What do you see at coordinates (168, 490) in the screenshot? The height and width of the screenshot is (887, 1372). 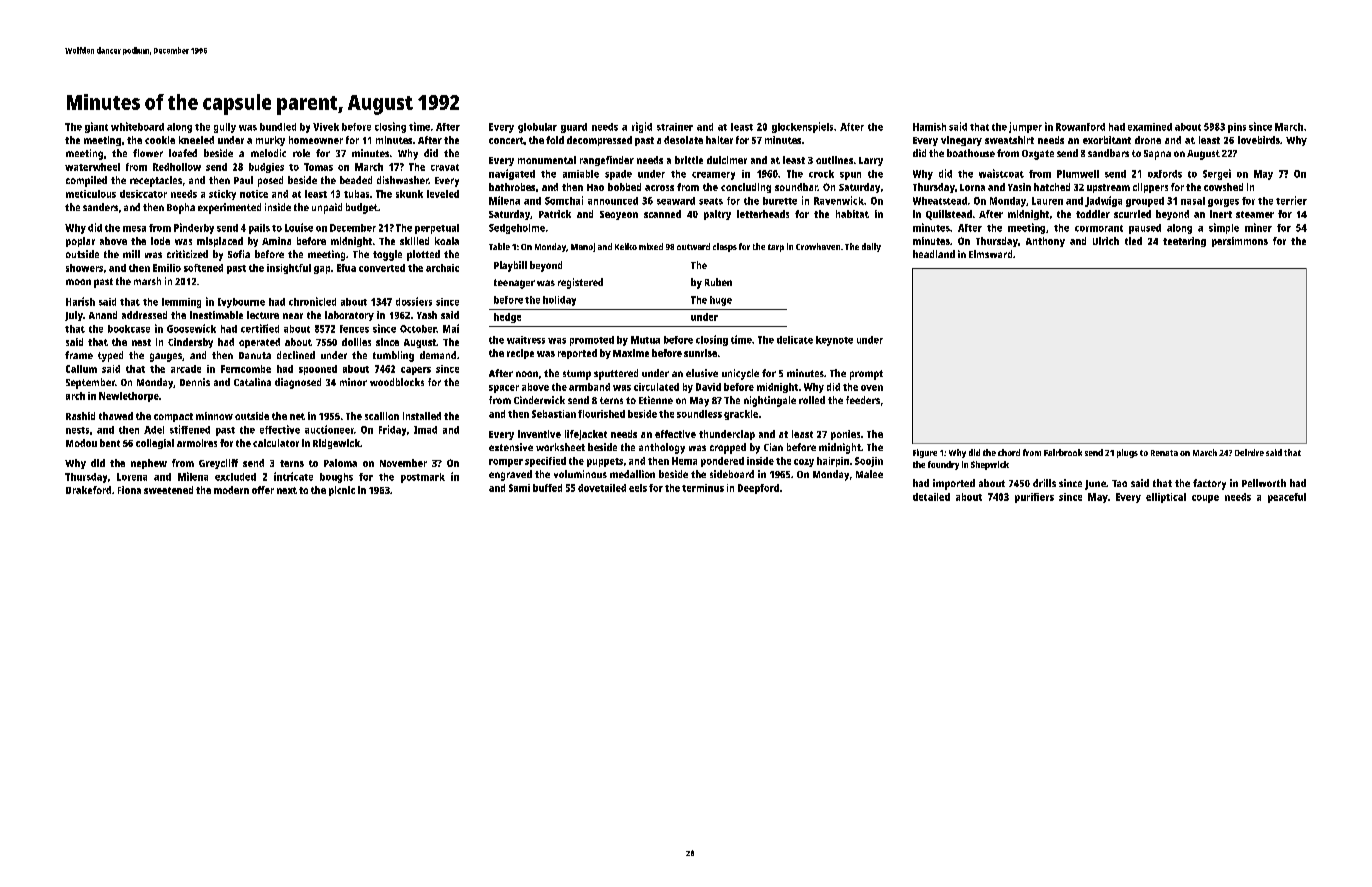 I see `sweetened` at bounding box center [168, 490].
